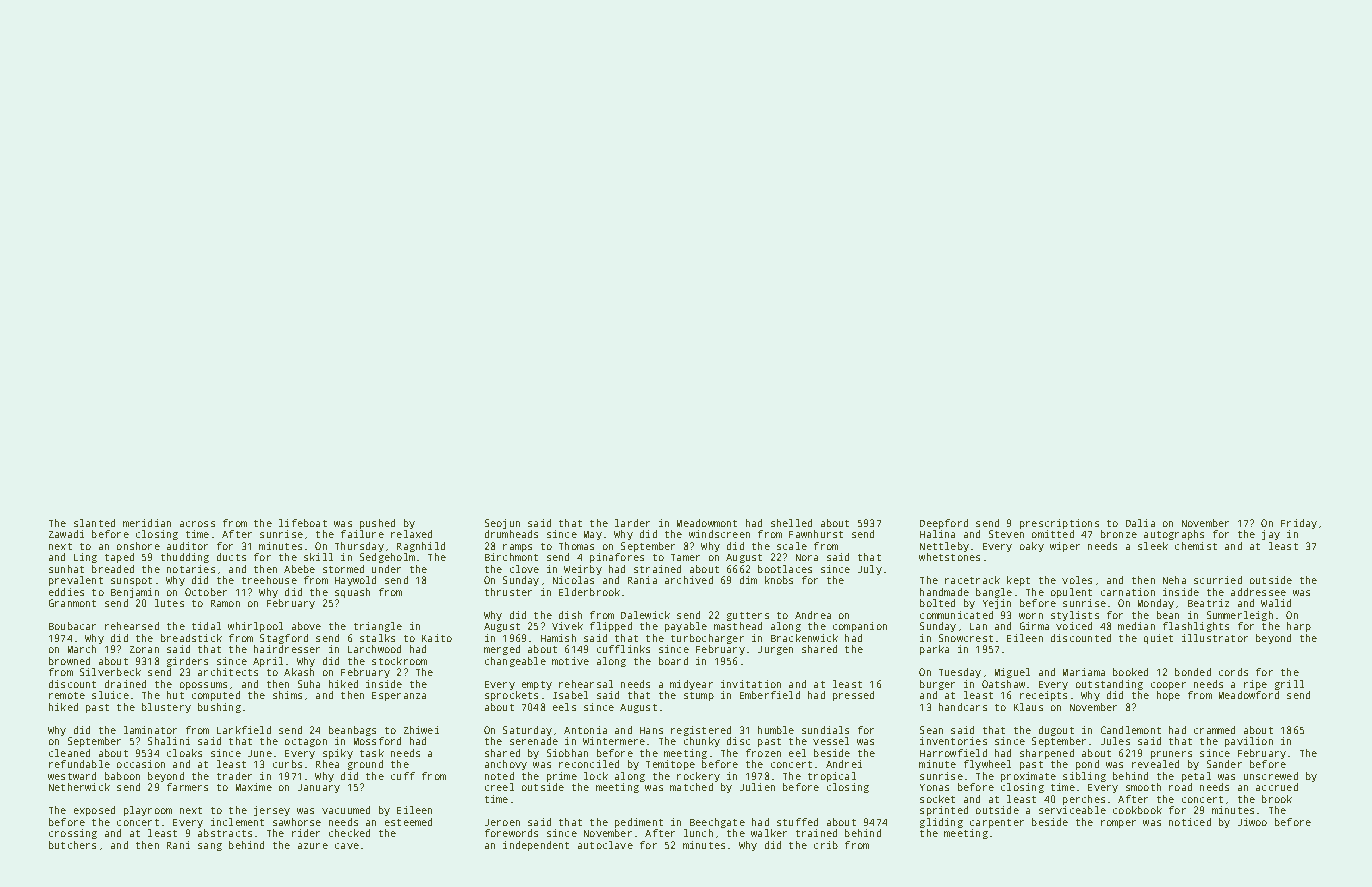 The image size is (1372, 887). Describe the element at coordinates (1043, 696) in the screenshot. I see `receipts` at that location.
